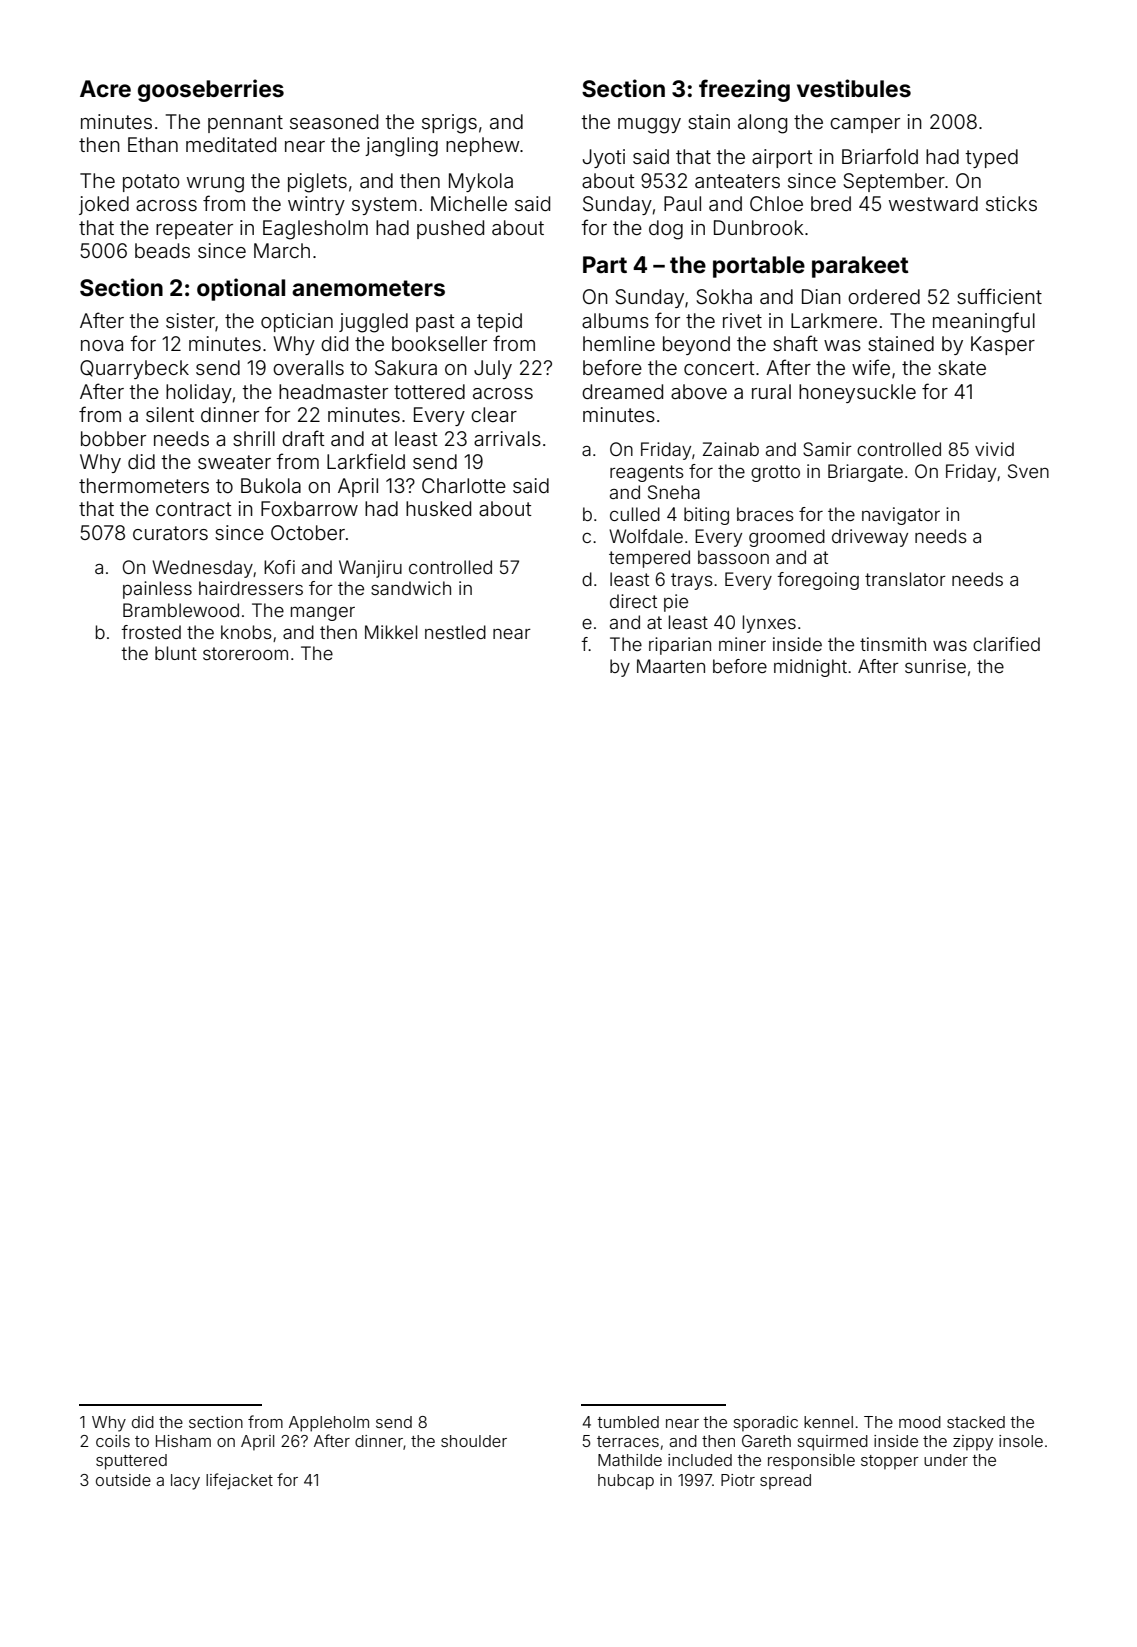  What do you see at coordinates (113, 1441) in the screenshot?
I see `coils` at bounding box center [113, 1441].
